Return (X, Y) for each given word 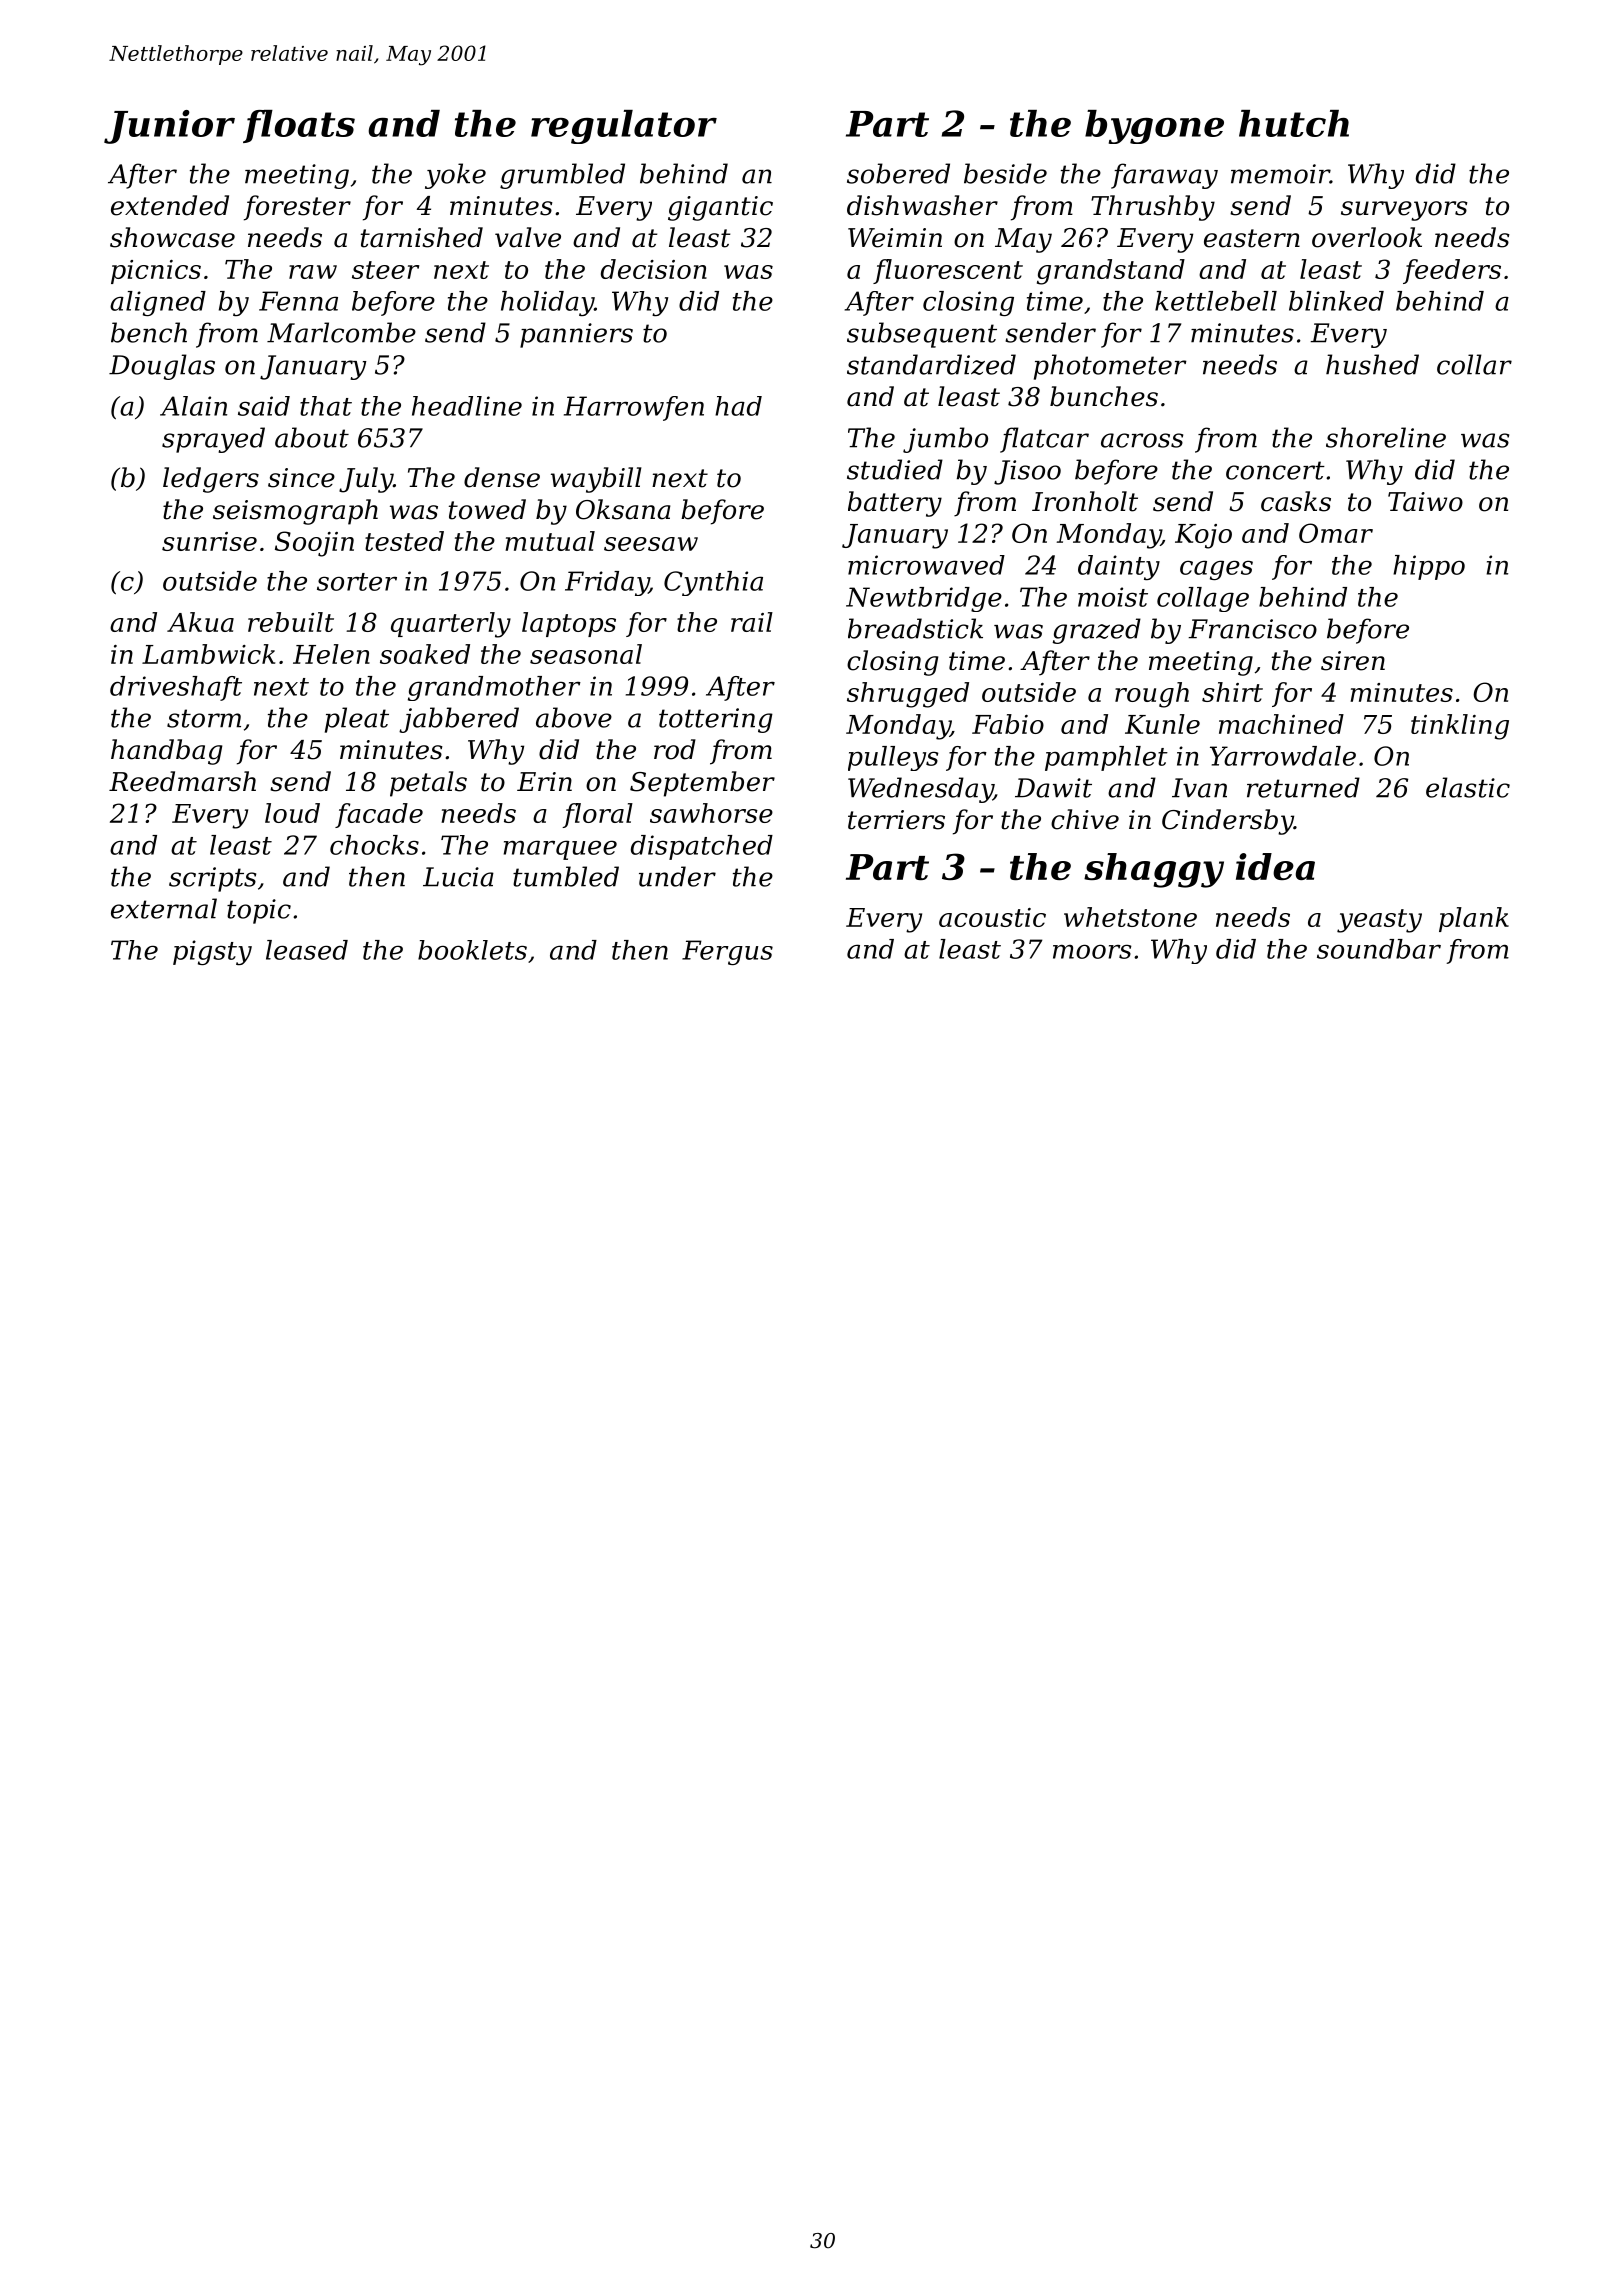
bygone (1154, 127)
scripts (212, 879)
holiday (547, 303)
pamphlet (1106, 758)
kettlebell (1216, 301)
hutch (1294, 123)
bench (149, 332)
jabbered (459, 720)
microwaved (926, 565)
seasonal (586, 654)
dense (502, 477)
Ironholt (1085, 501)
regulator (624, 127)
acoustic (992, 917)
